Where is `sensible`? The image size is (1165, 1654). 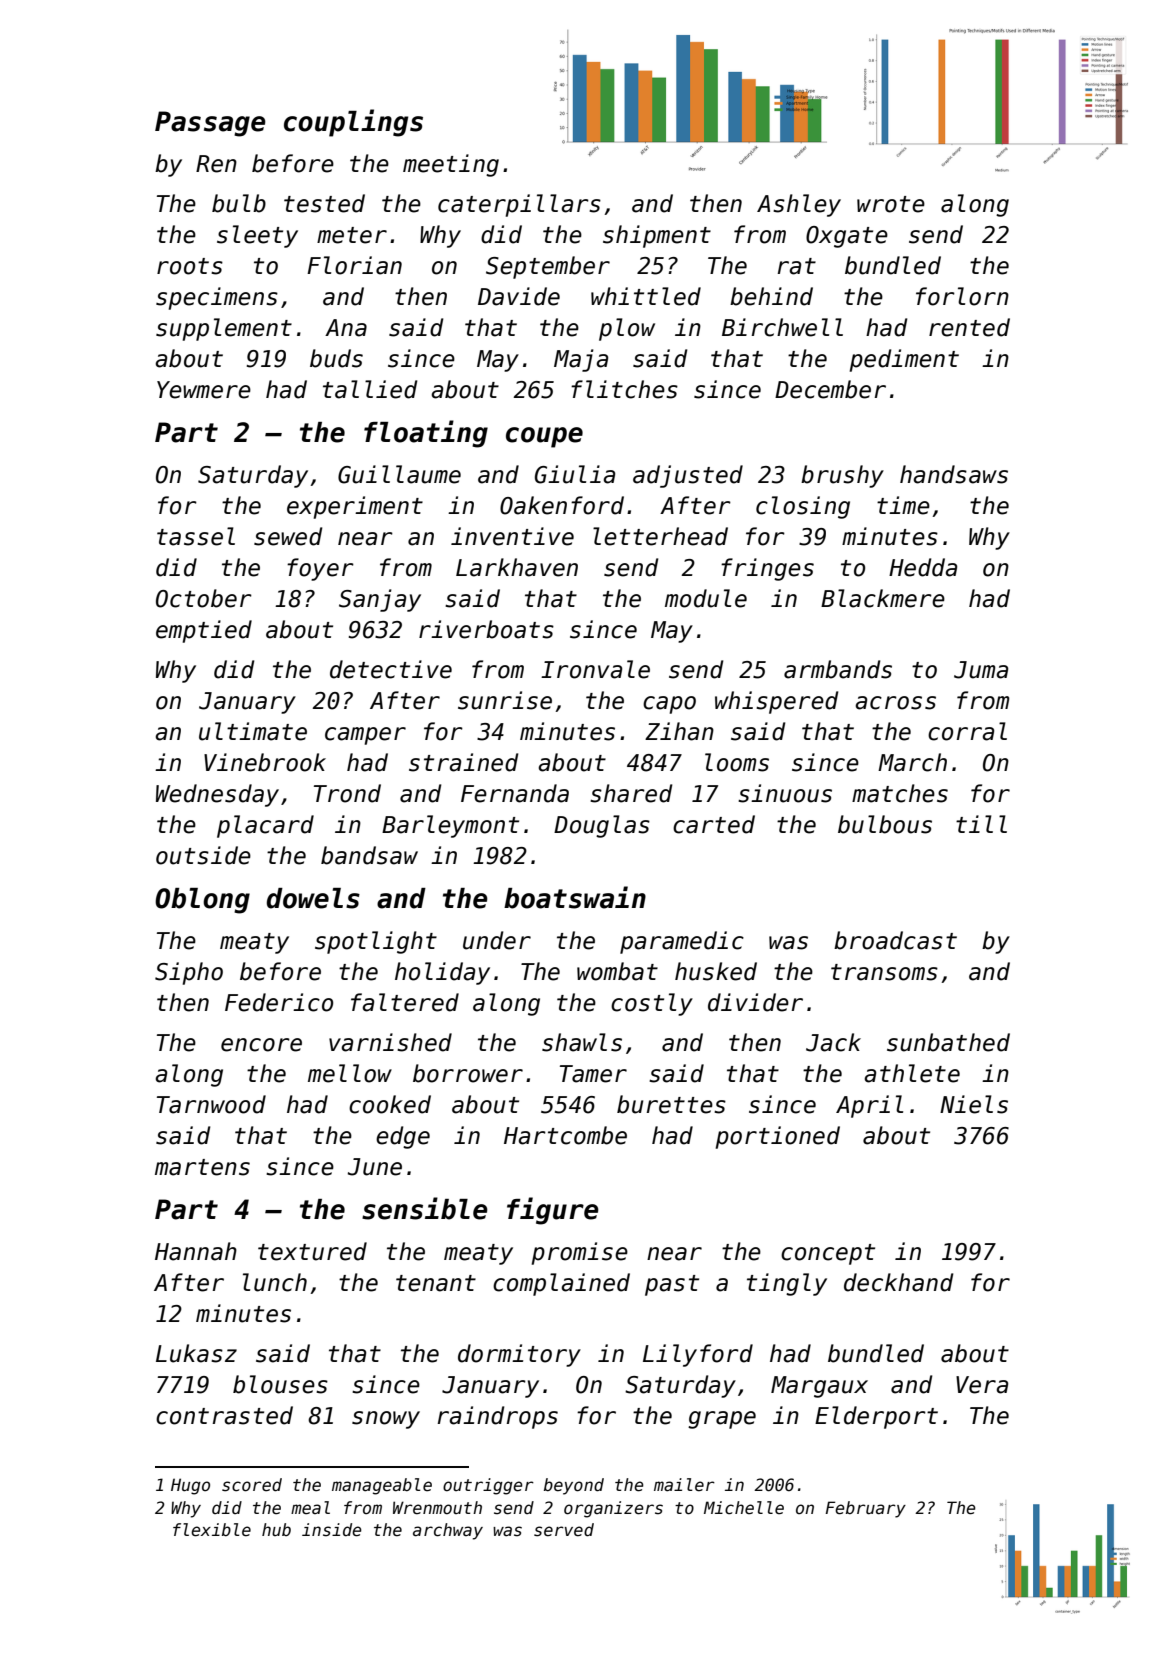 sensible is located at coordinates (425, 1208).
